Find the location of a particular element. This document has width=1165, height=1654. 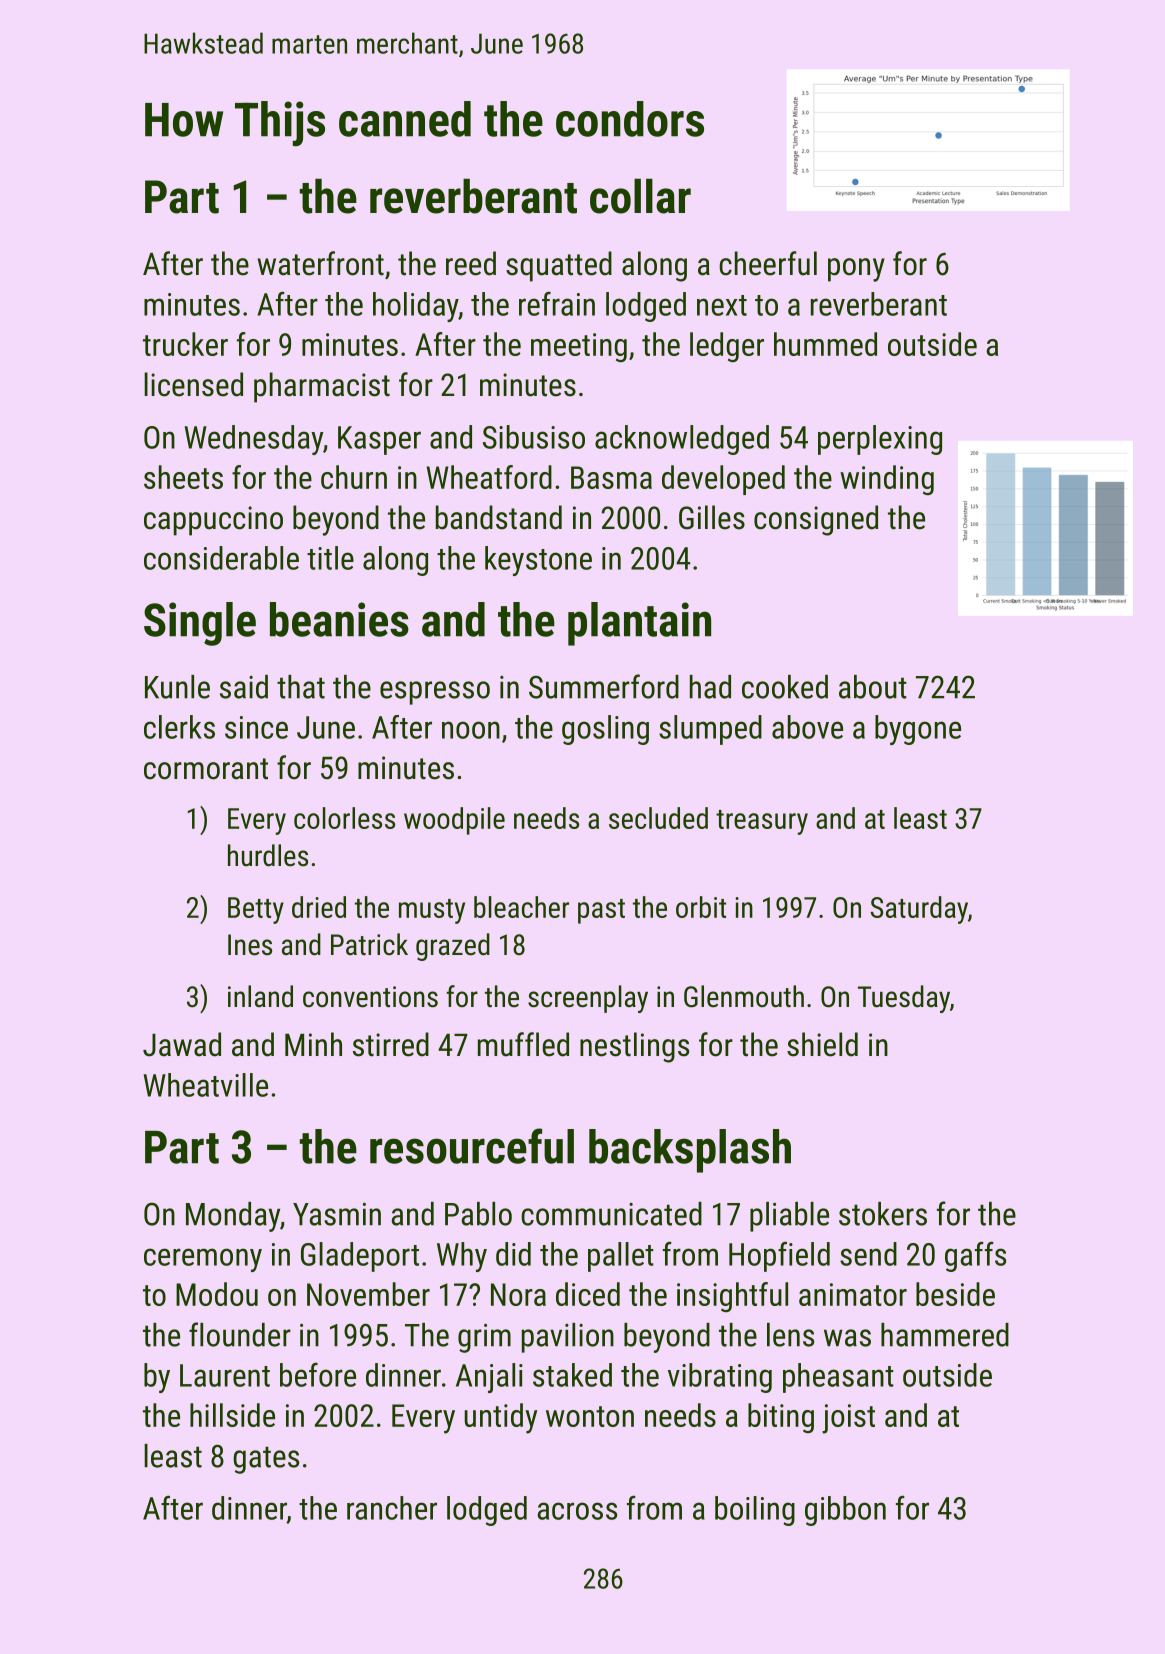

squatted is located at coordinates (559, 266).
